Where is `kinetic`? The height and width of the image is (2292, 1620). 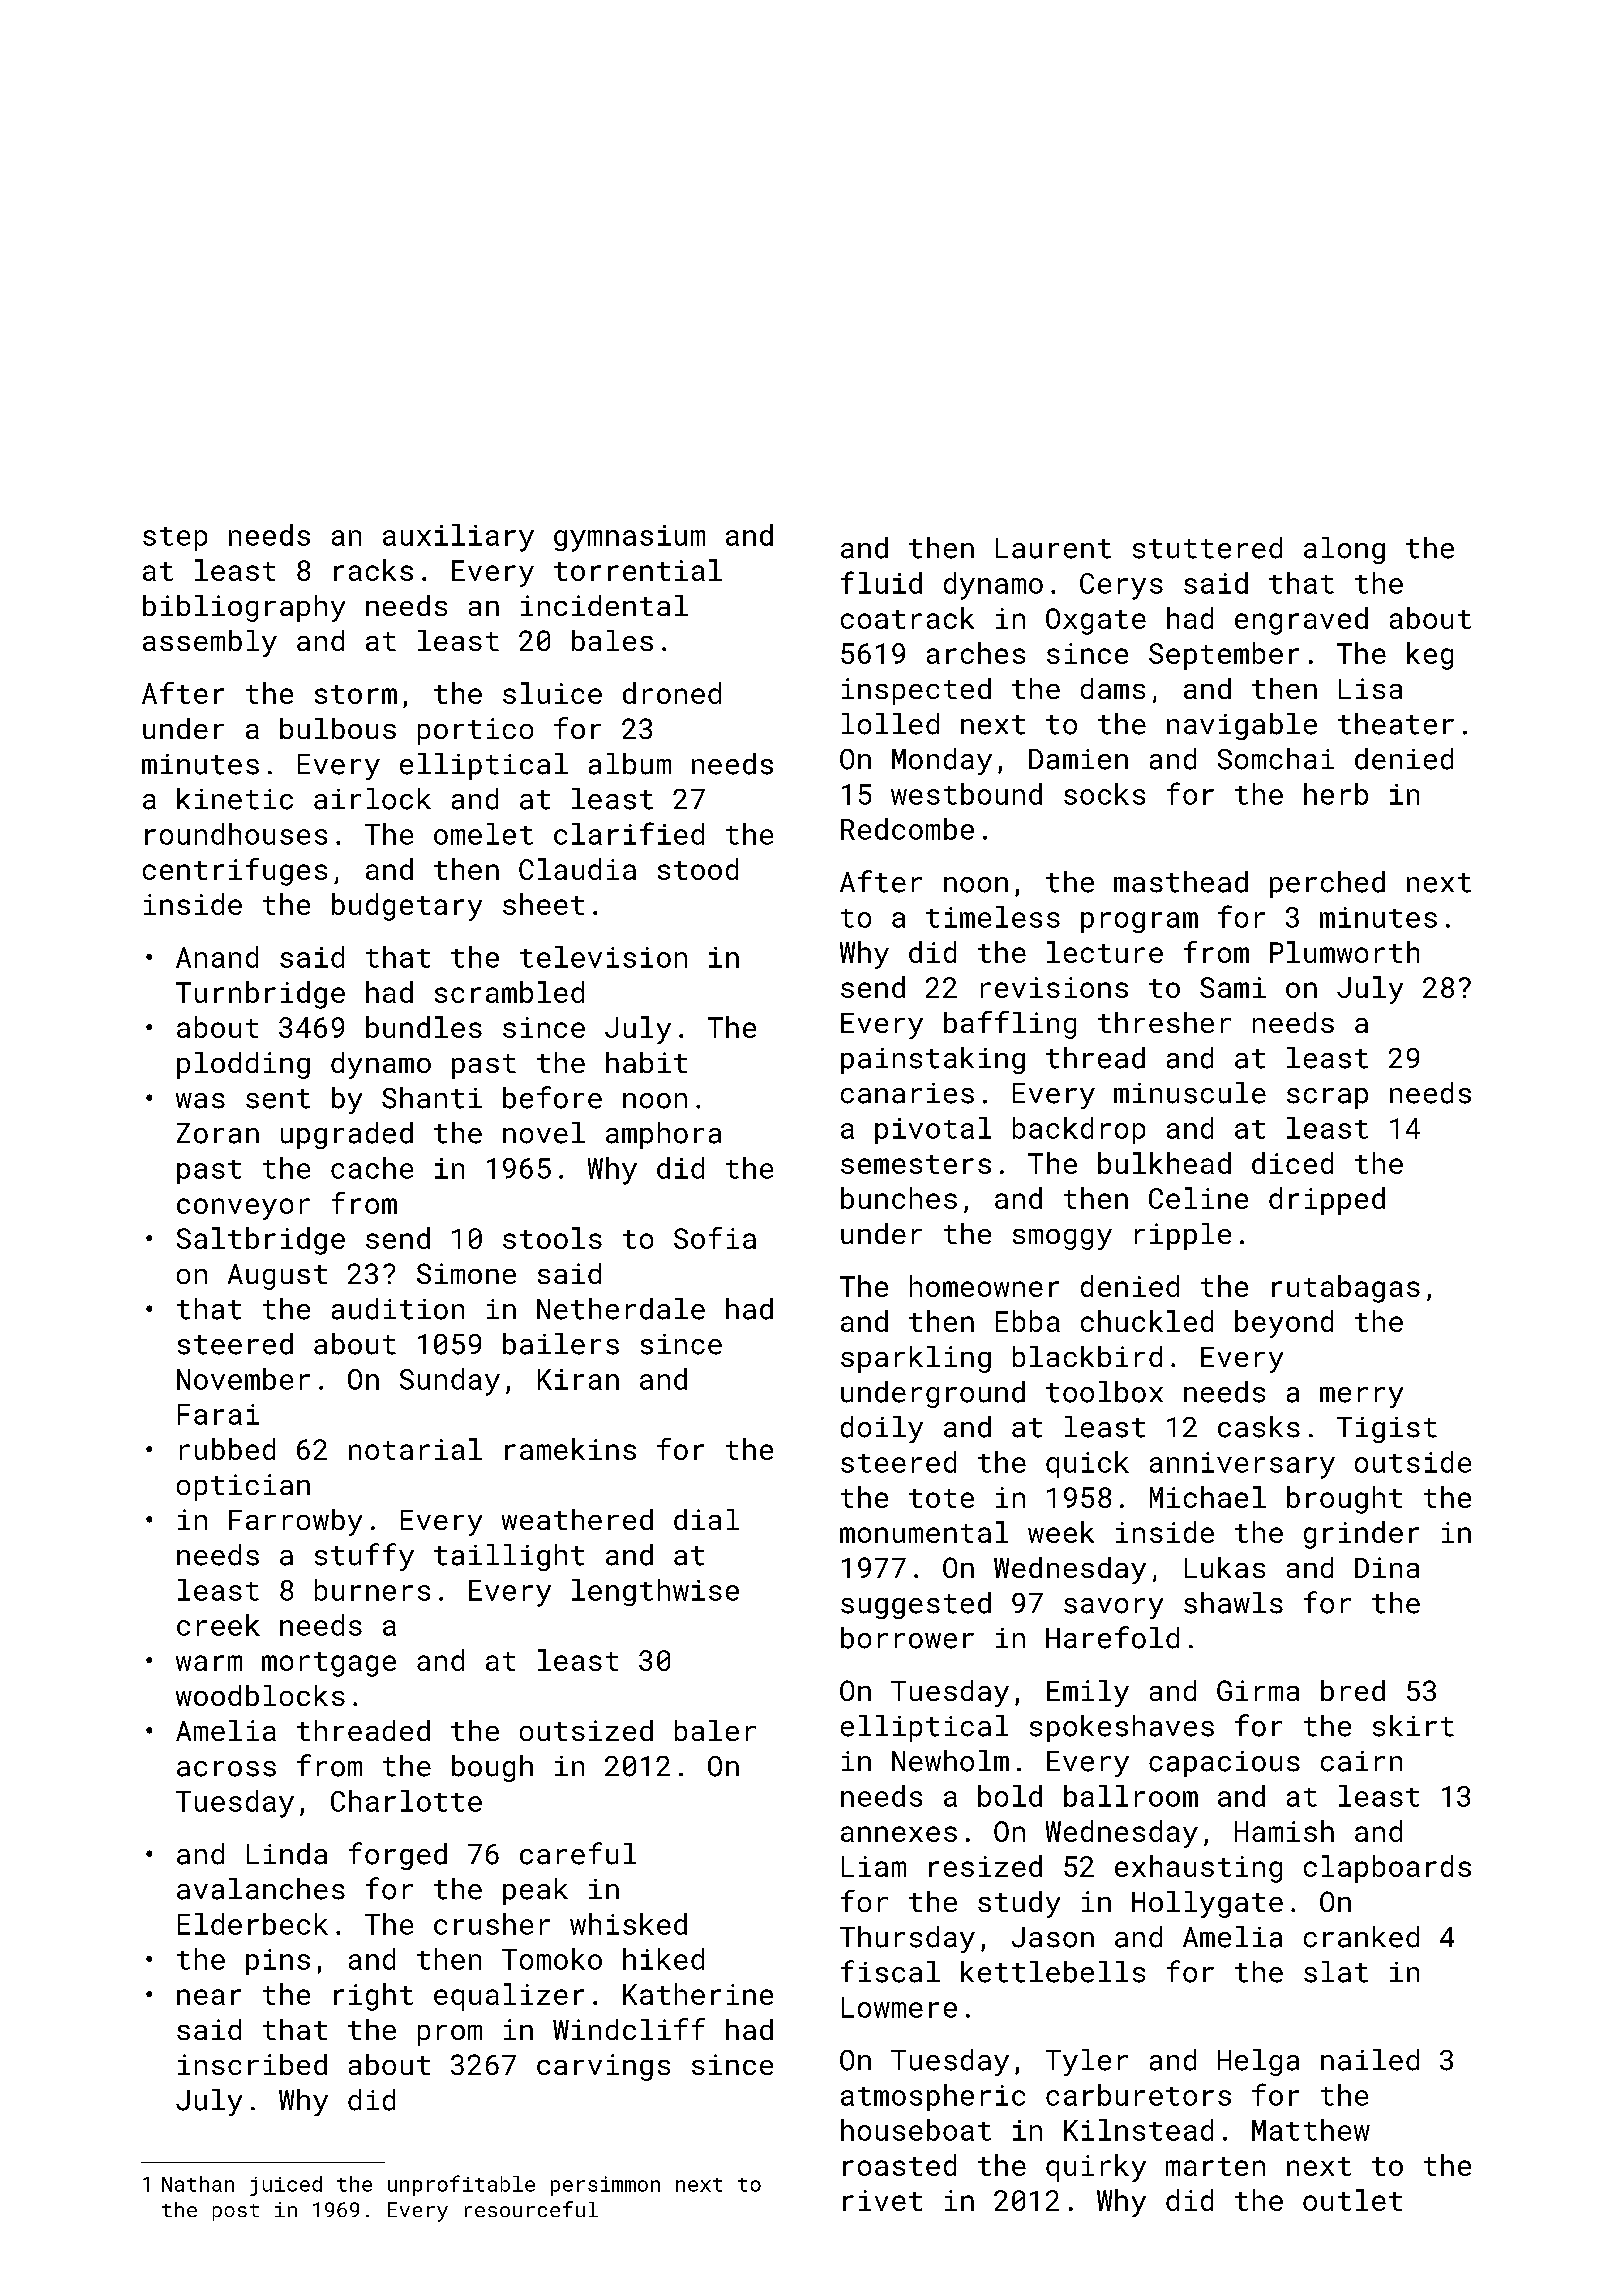 kinetic is located at coordinates (235, 799).
